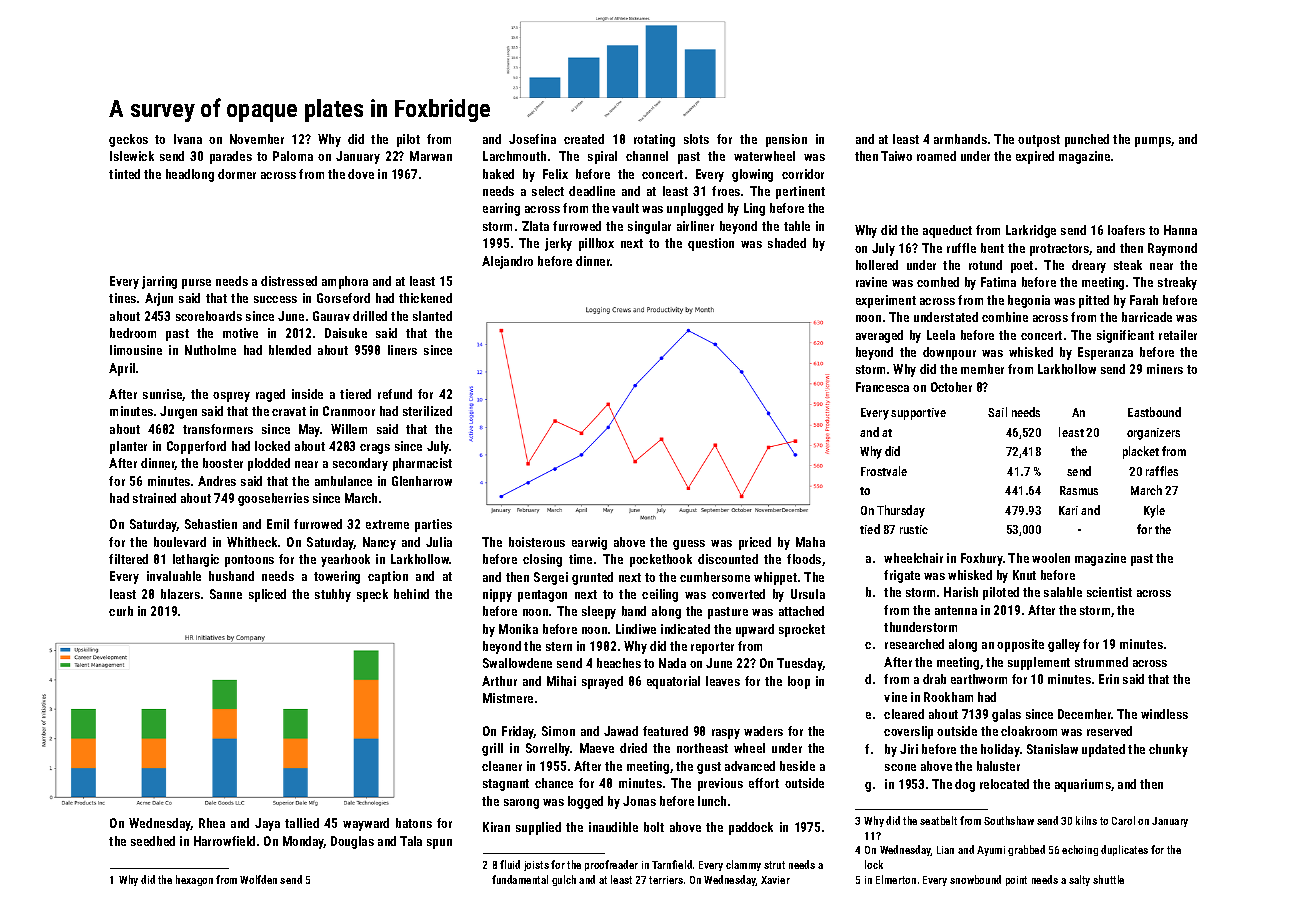 This screenshot has height=924, width=1308. Describe the element at coordinates (797, 226) in the screenshot. I see `table` at that location.
